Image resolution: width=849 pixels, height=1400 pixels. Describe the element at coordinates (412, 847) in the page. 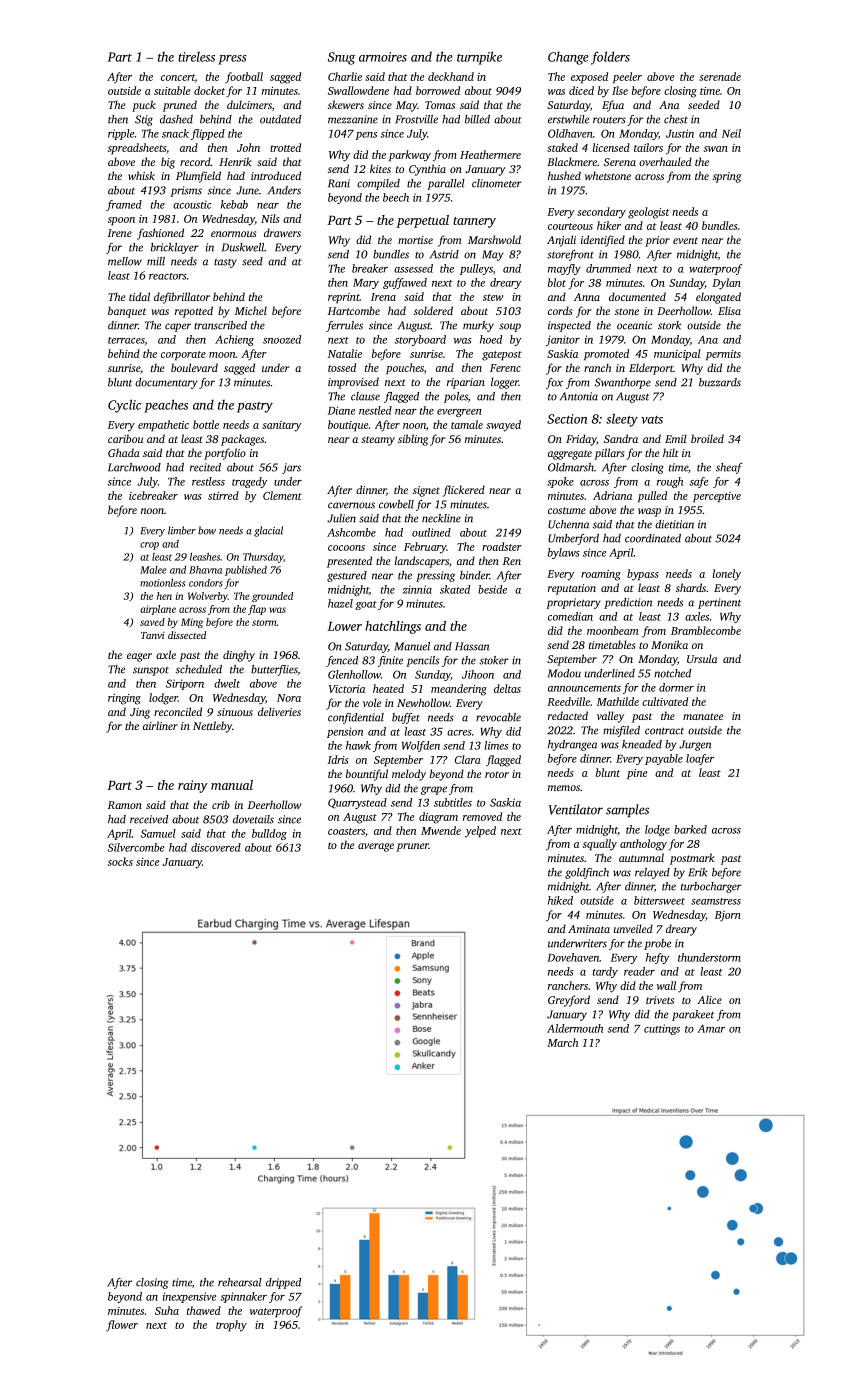

I see `pruner` at that location.
